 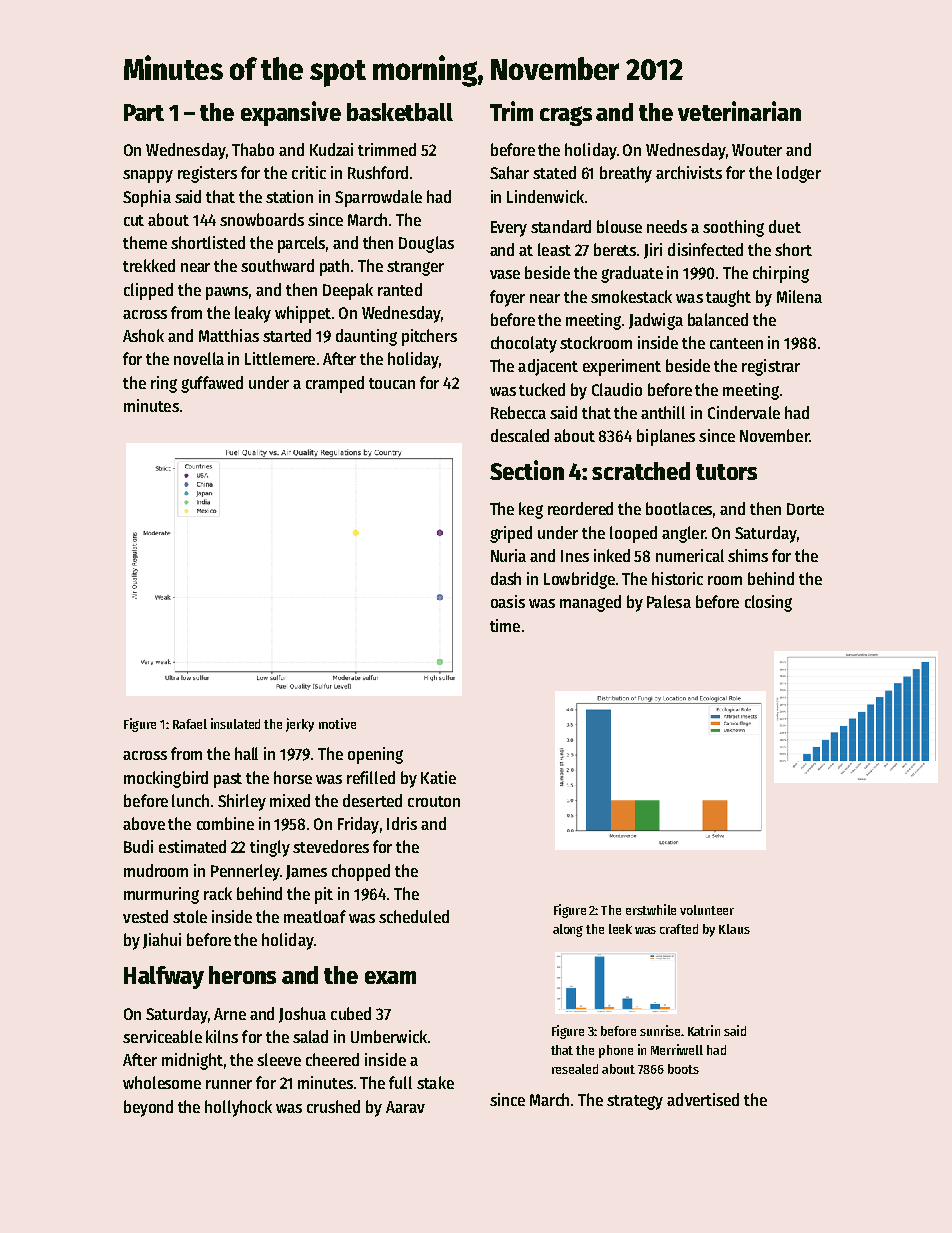 What do you see at coordinates (280, 358) in the page?
I see `Littlemere` at bounding box center [280, 358].
